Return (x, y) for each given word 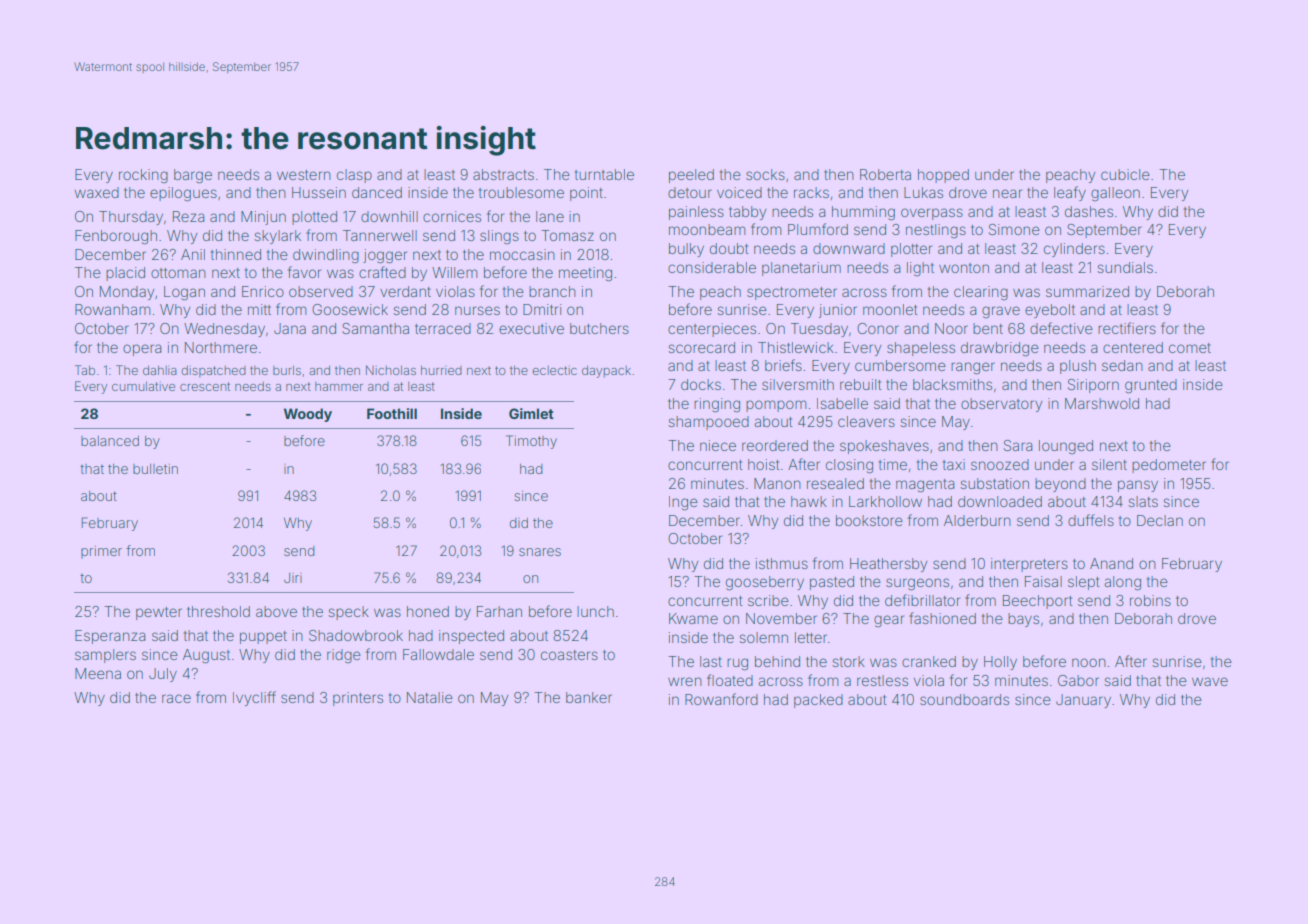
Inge (683, 503)
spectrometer (792, 293)
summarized (1087, 291)
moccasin (522, 254)
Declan (1160, 520)
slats (1143, 501)
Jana (290, 328)
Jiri (293, 578)
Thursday (131, 218)
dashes (1089, 211)
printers (358, 699)
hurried (441, 370)
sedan (1122, 365)
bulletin (155, 469)
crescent (205, 386)
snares (540, 552)
